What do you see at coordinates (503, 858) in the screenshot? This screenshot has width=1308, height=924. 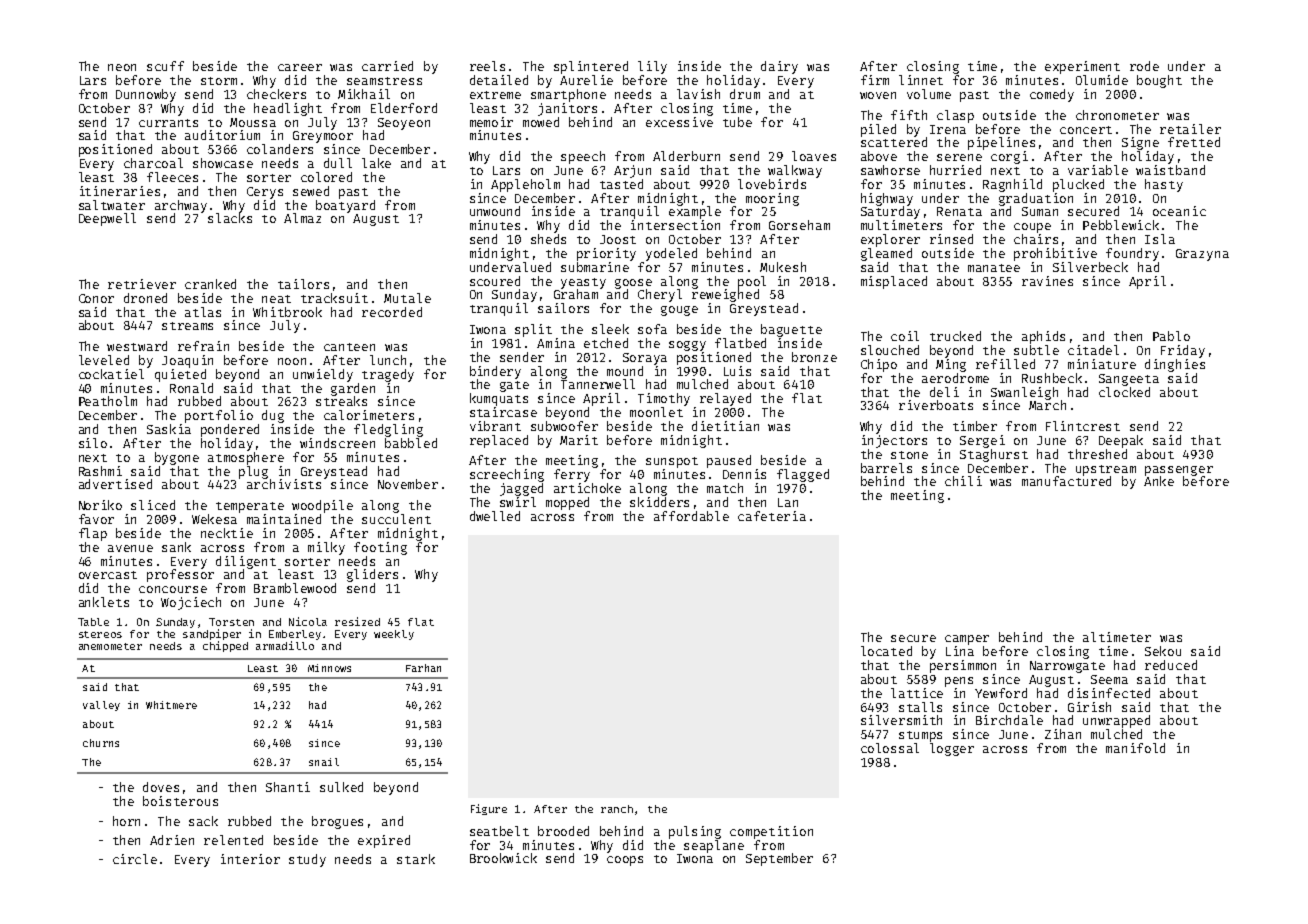 I see `Brookwick` at bounding box center [503, 858].
